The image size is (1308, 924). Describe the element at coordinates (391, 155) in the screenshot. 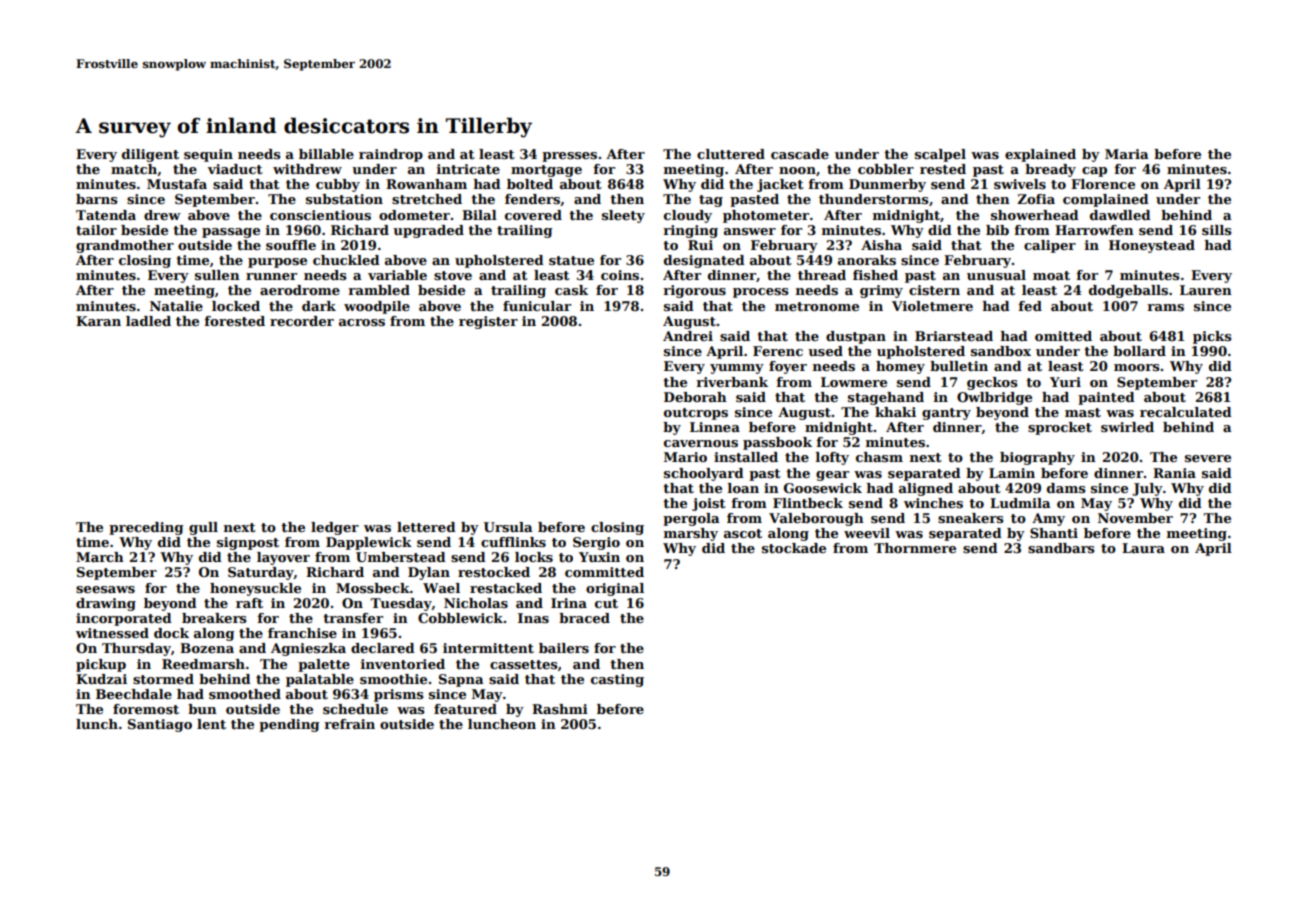

I see `raindrop` at that location.
